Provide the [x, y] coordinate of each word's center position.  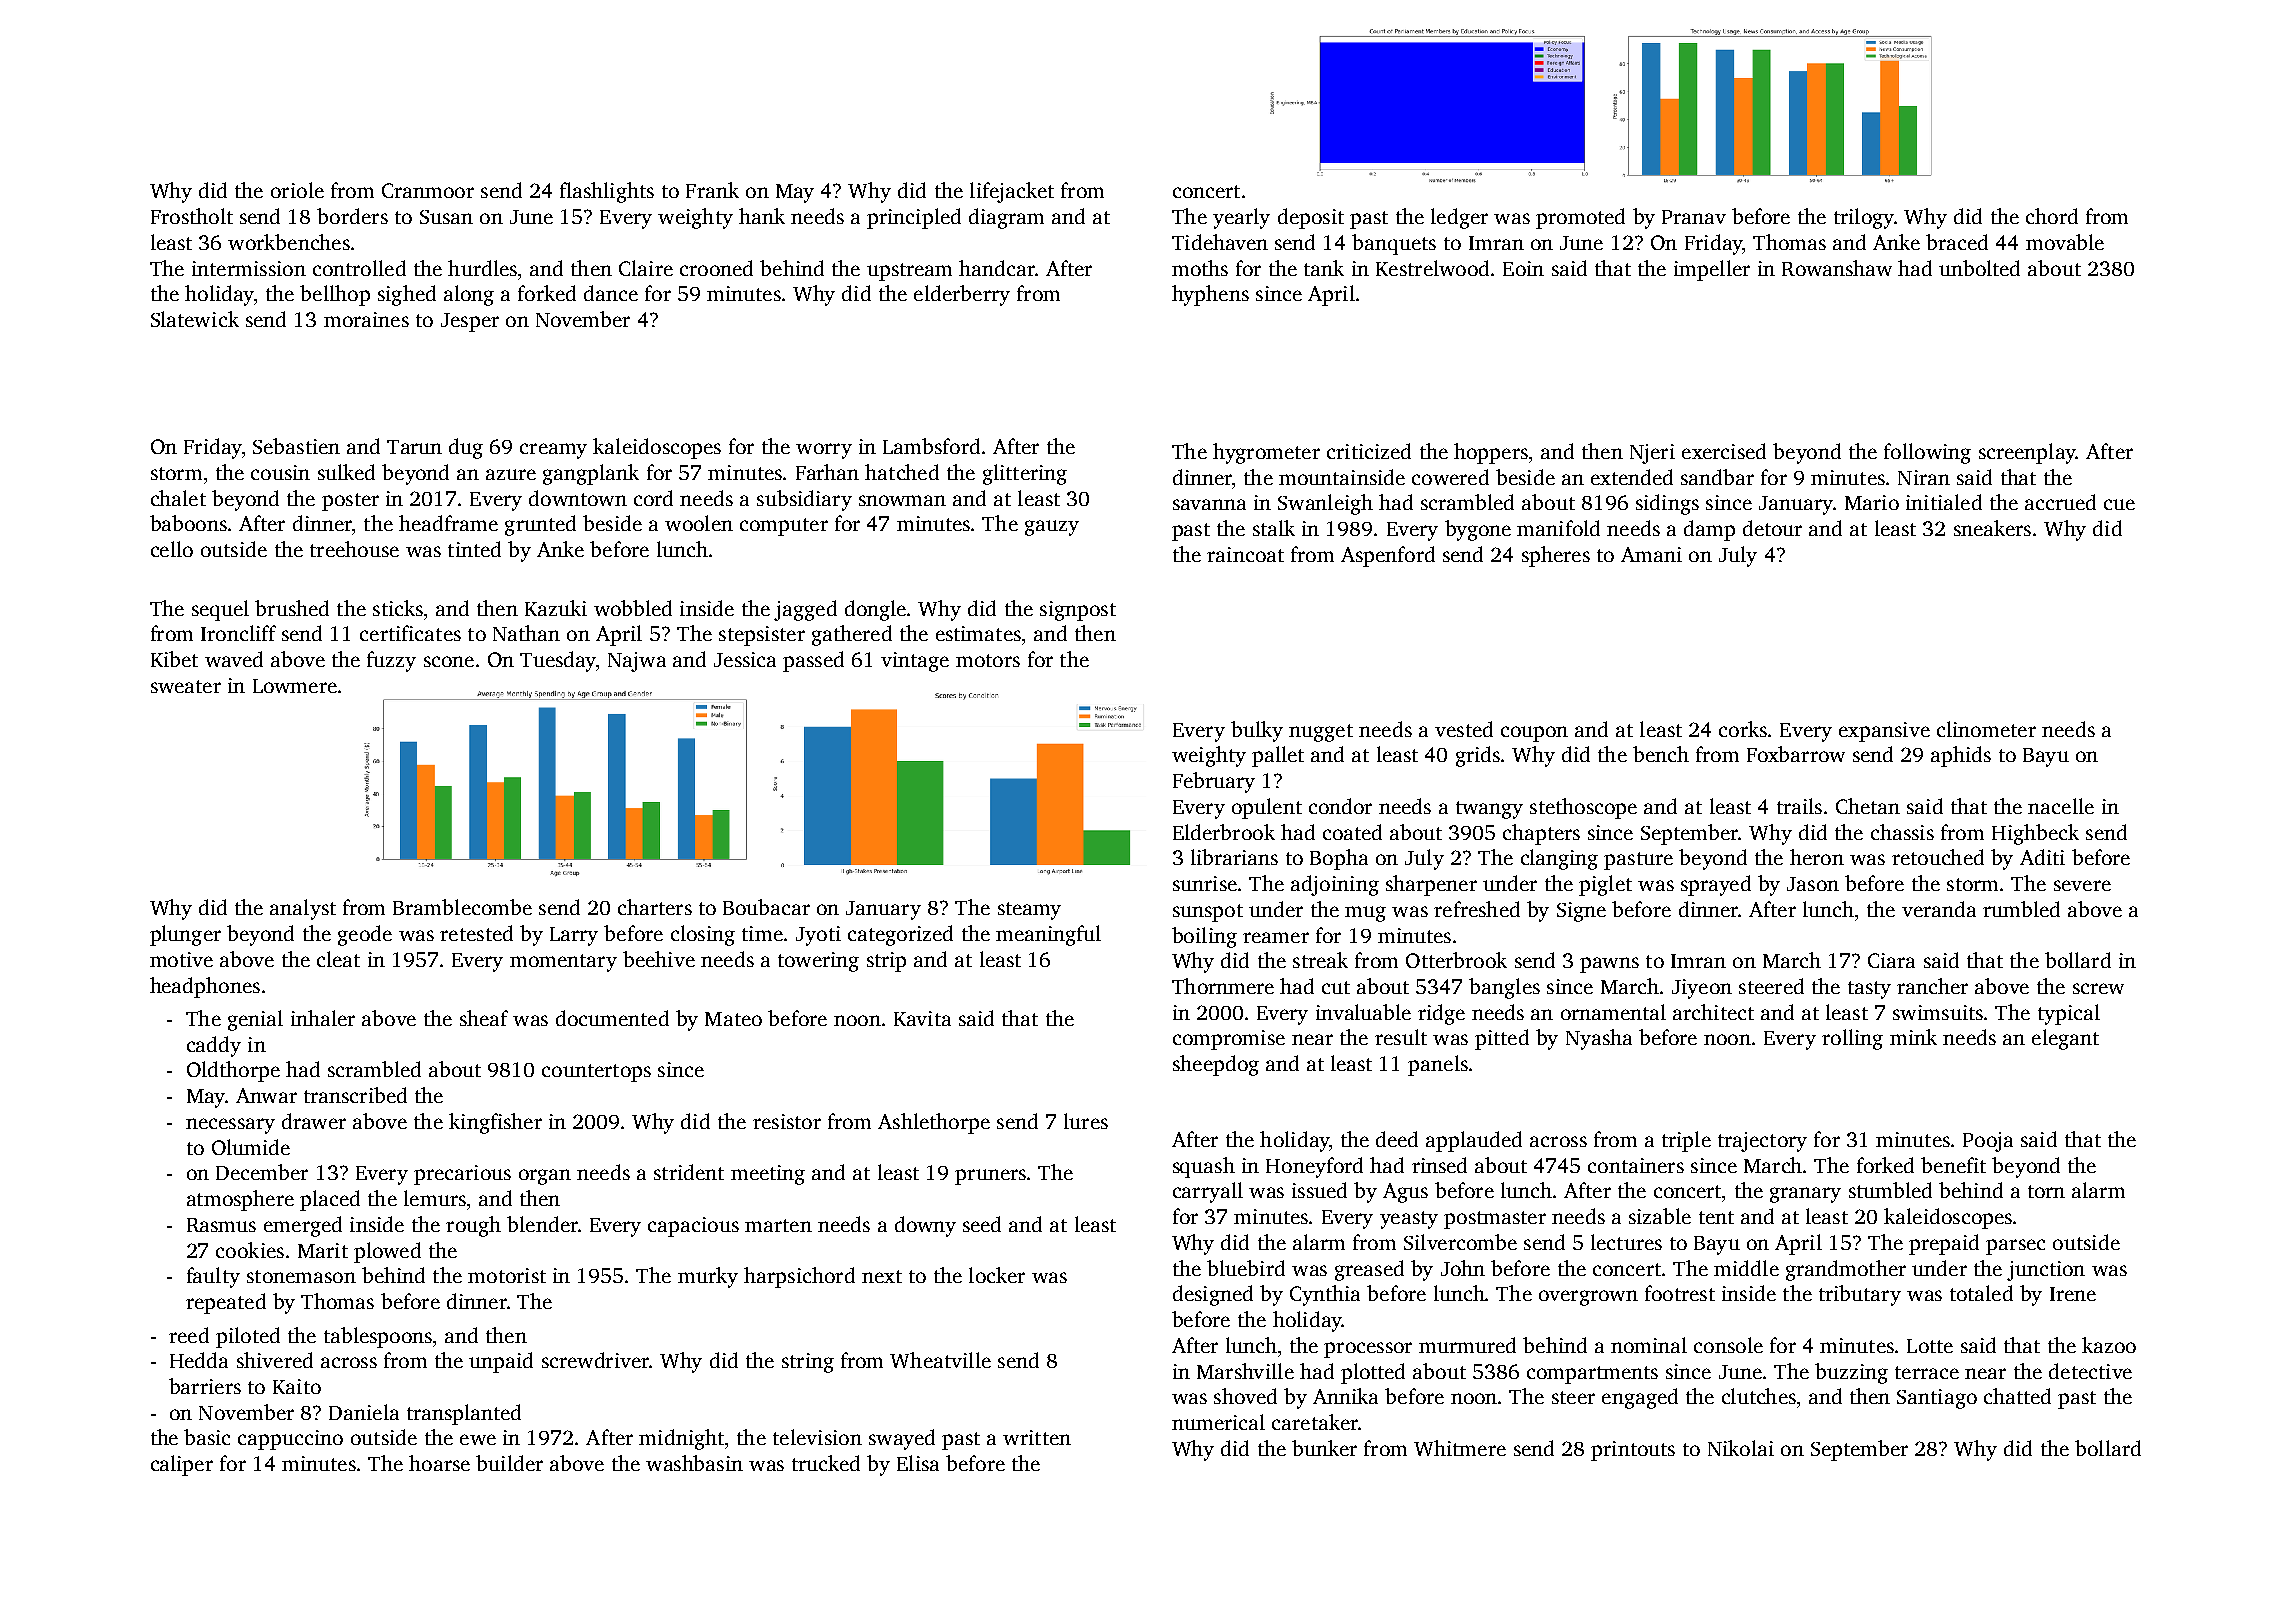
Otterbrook [1456, 960]
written [1037, 1437]
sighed [407, 295]
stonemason [301, 1276]
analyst [303, 909]
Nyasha [1599, 1039]
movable [2065, 242]
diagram [1006, 218]
